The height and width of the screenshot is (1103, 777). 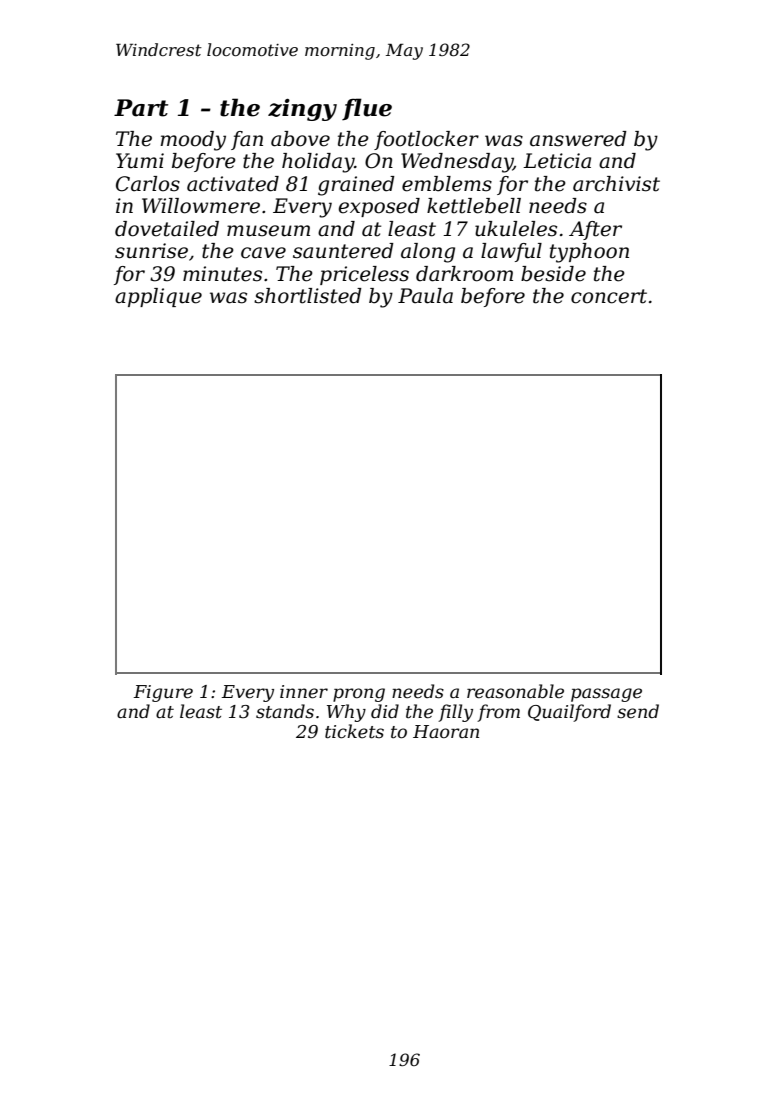 What do you see at coordinates (367, 109) in the screenshot?
I see `flue` at bounding box center [367, 109].
